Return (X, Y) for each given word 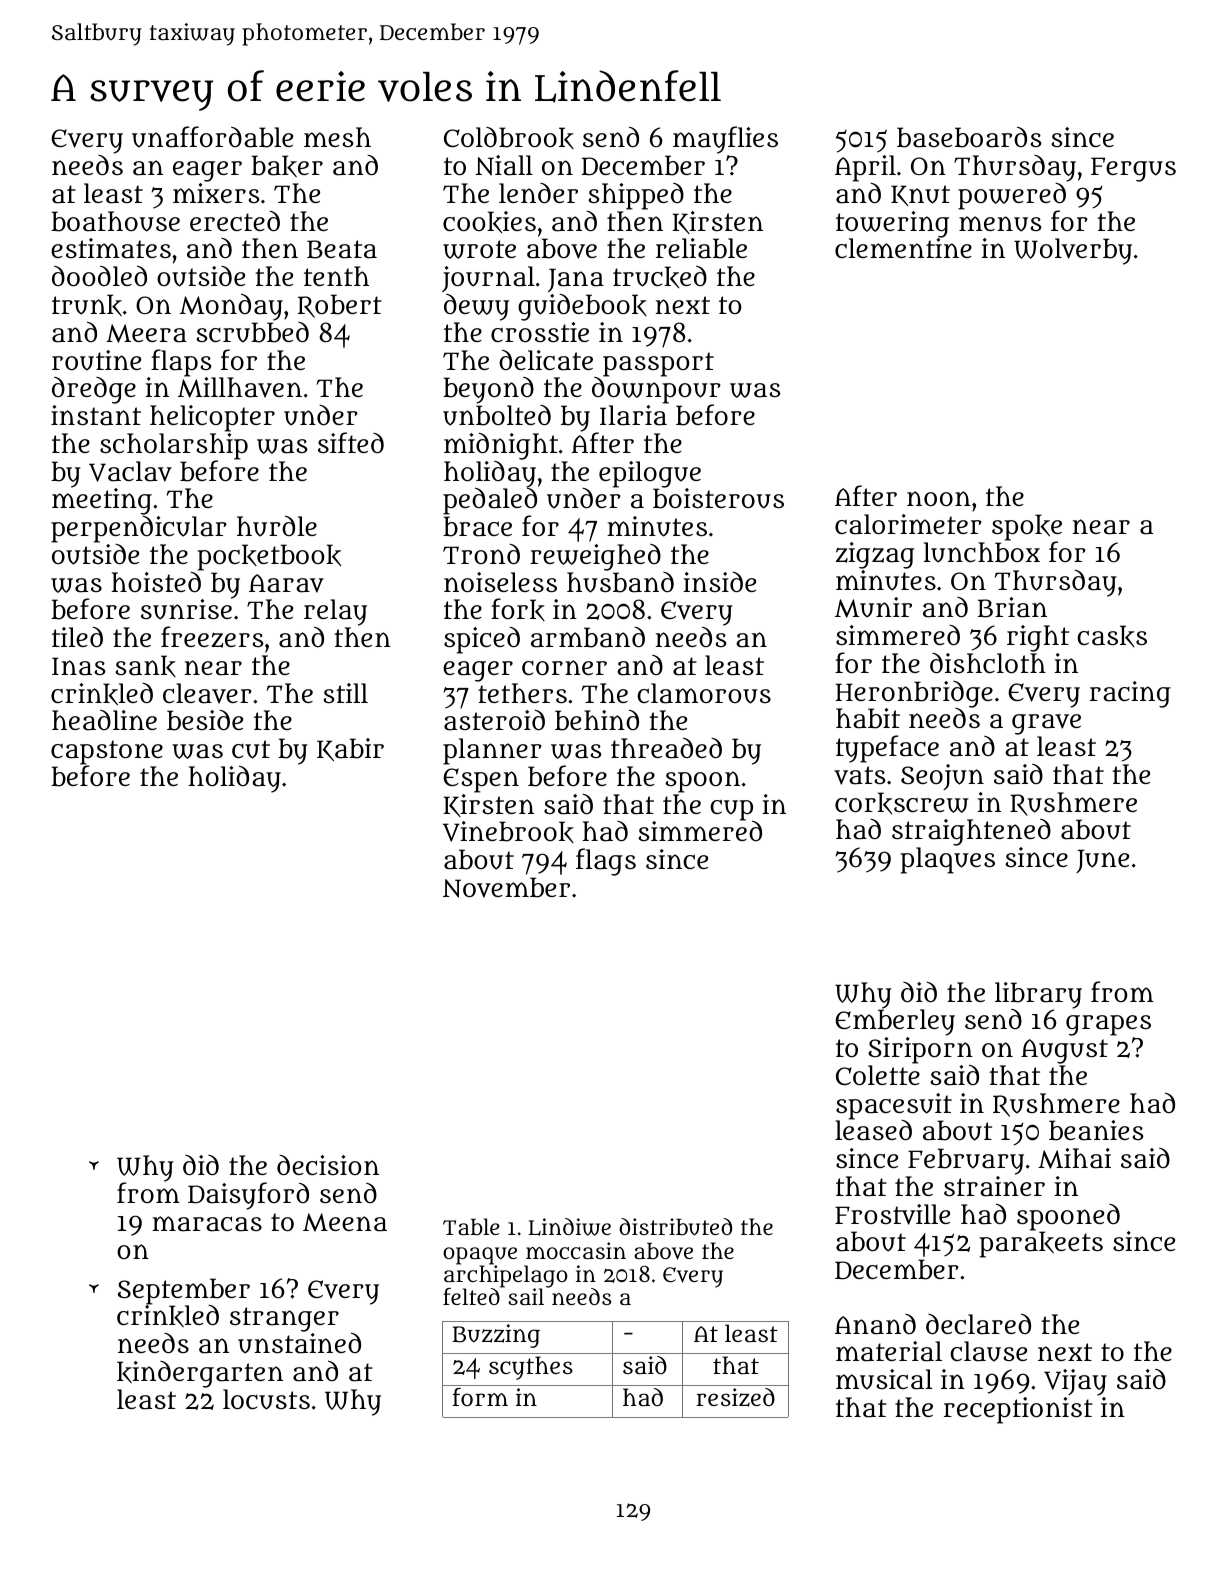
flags (606, 862)
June (1102, 861)
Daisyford (248, 1196)
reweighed (595, 557)
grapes (1108, 1025)
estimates (111, 248)
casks (1112, 636)
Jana (576, 280)
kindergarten (200, 1374)
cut (251, 749)
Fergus (1133, 169)
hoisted (156, 582)
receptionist (1018, 1410)
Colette (878, 1075)
